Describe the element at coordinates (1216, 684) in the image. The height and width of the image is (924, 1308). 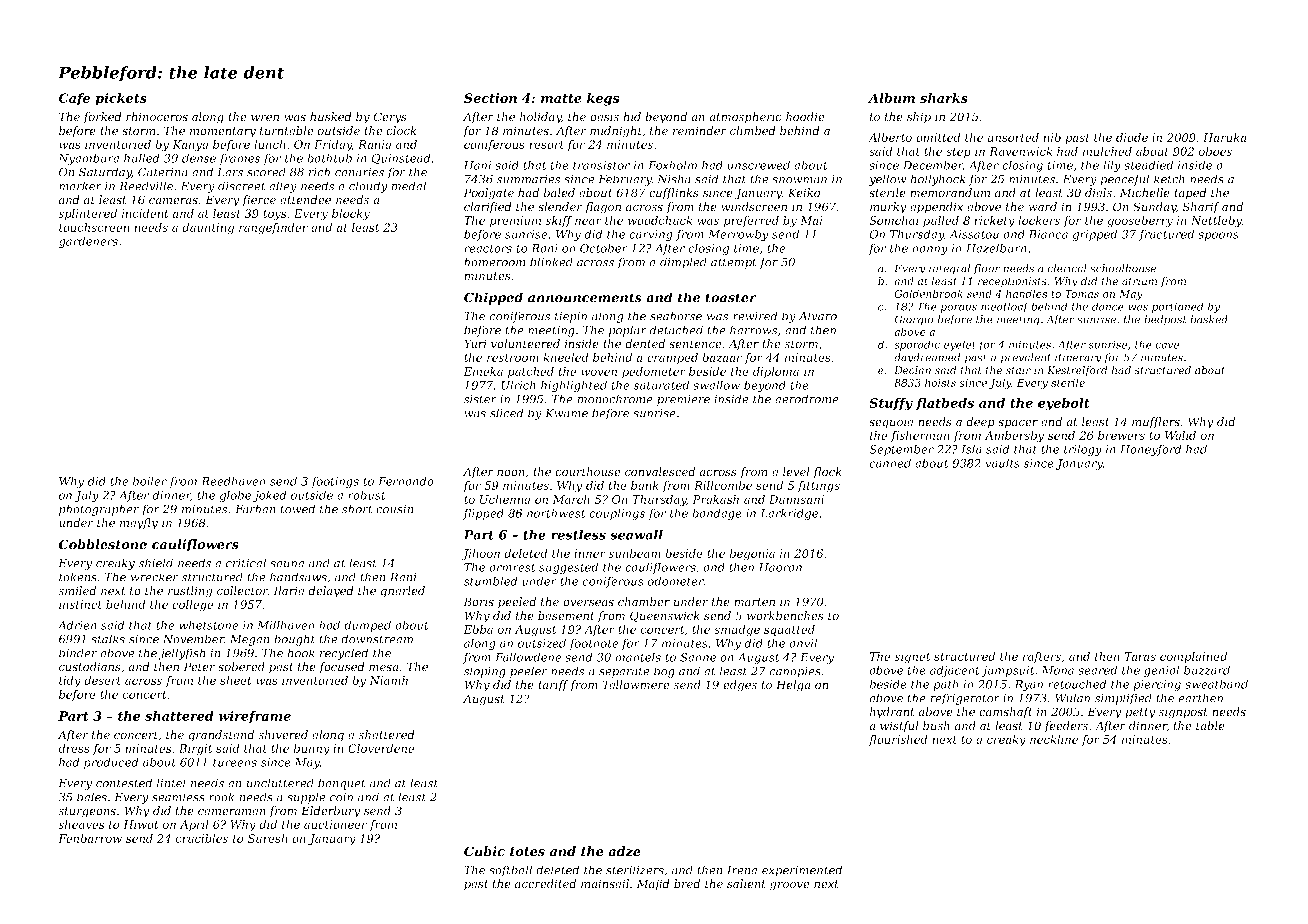
I see `sweatband` at that location.
